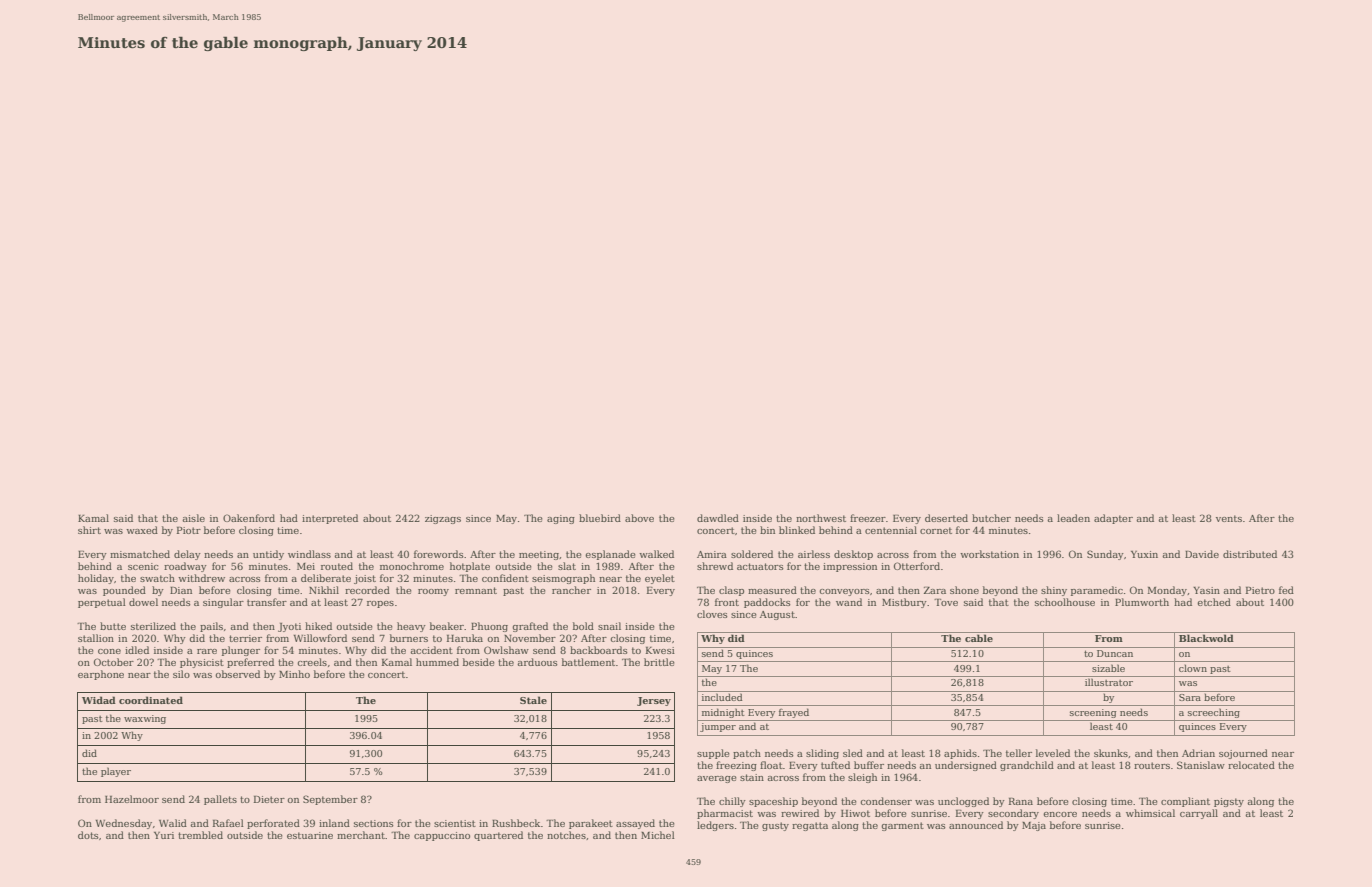 This screenshot has width=1372, height=887. I want to click on Willowford, so click(320, 638).
